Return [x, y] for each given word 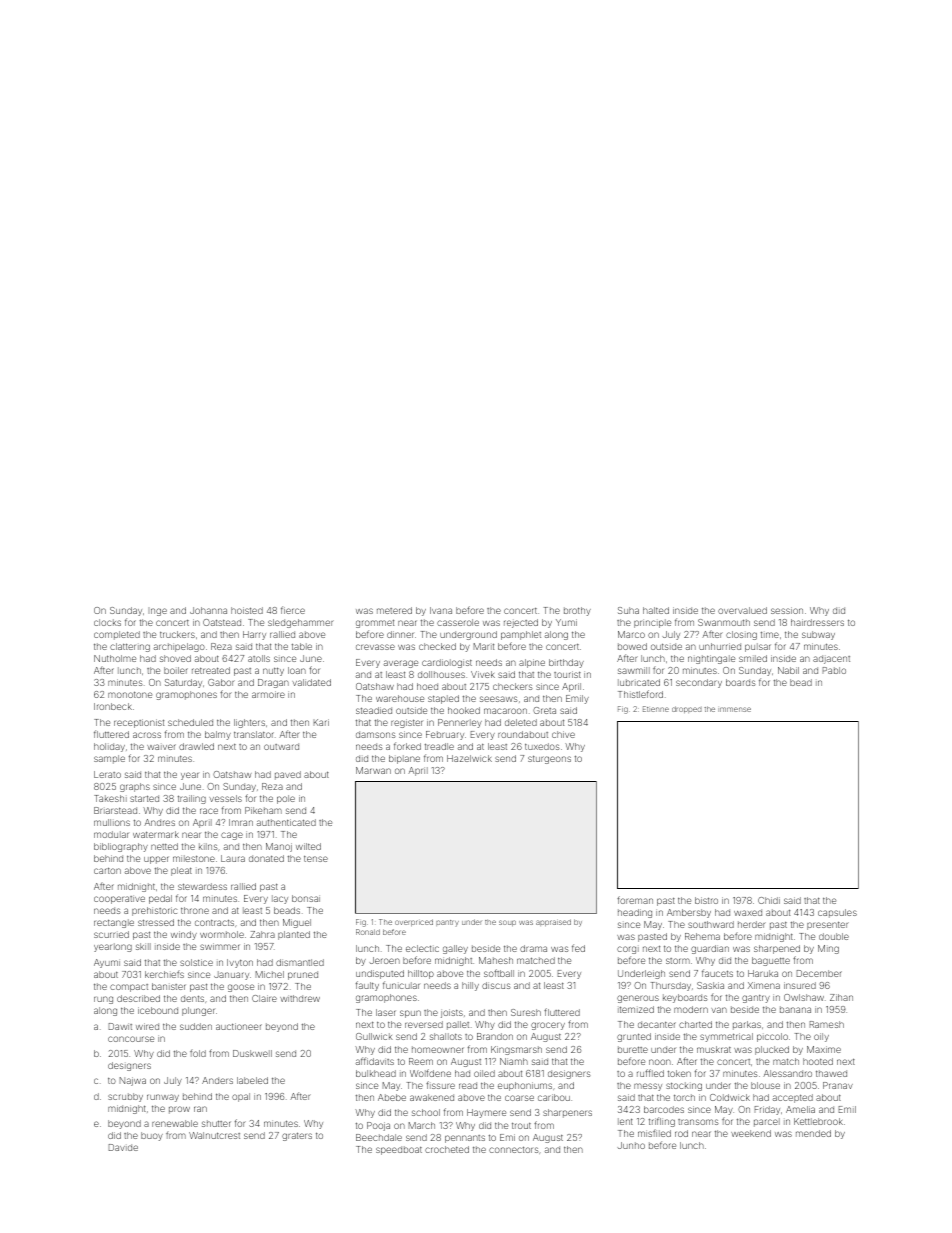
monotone [130, 694]
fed [578, 948]
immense [734, 709]
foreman [635, 900]
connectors [514, 1149]
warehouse [400, 698]
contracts [214, 922]
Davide [123, 1147]
